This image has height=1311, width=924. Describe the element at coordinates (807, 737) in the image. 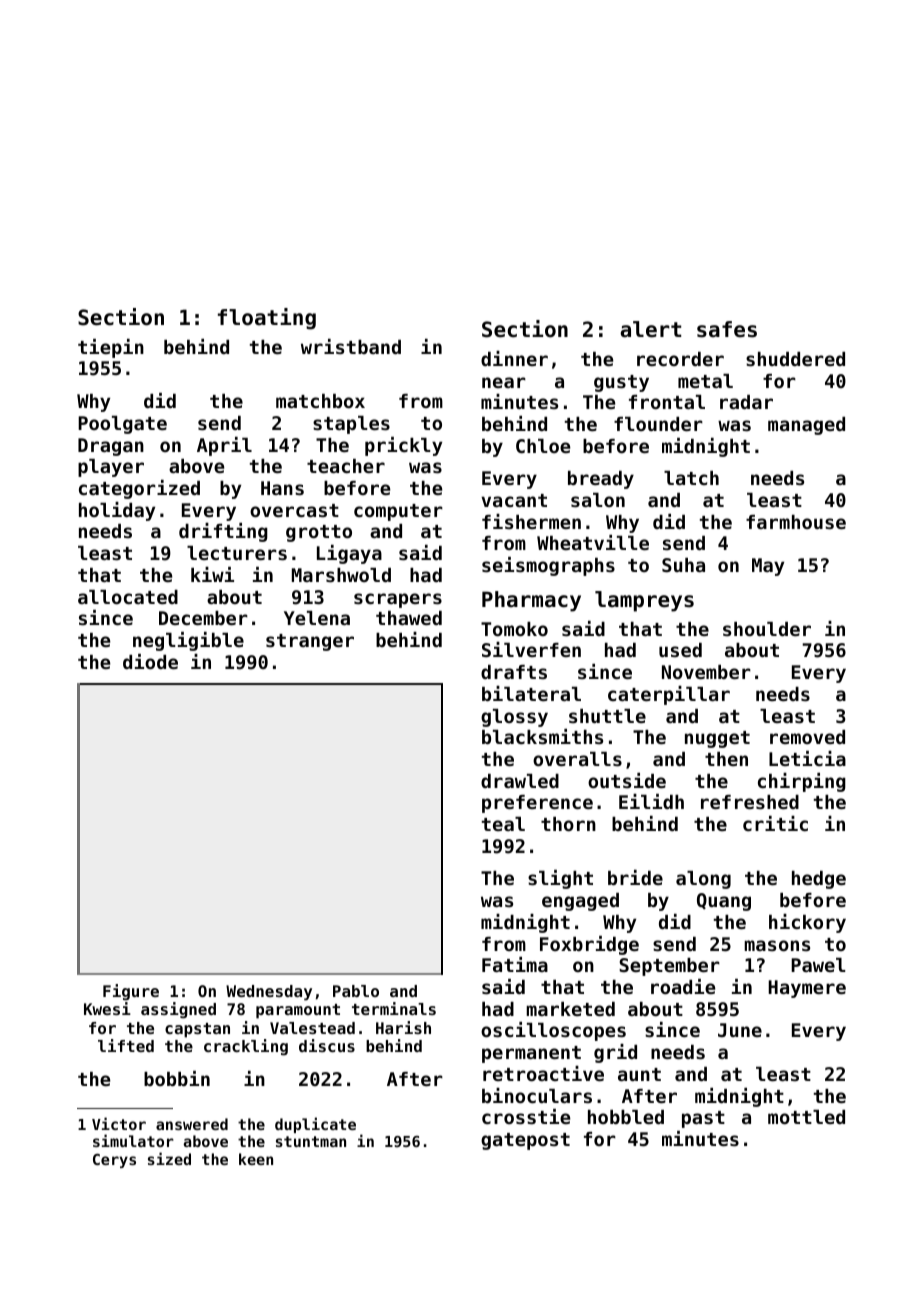

I see `removed` at that location.
